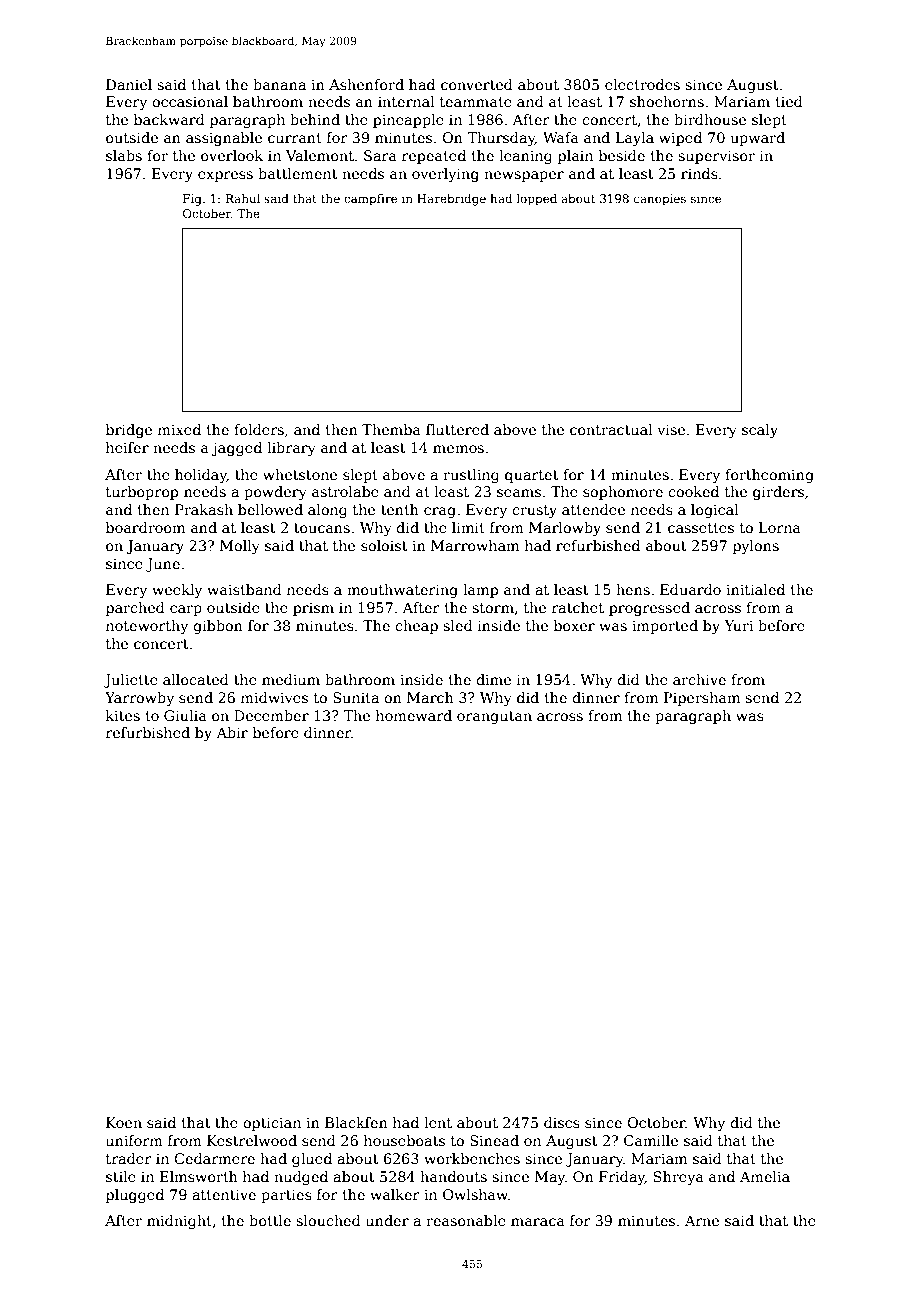 This screenshot has width=924, height=1308. Describe the element at coordinates (272, 1124) in the screenshot. I see `optician` at that location.
